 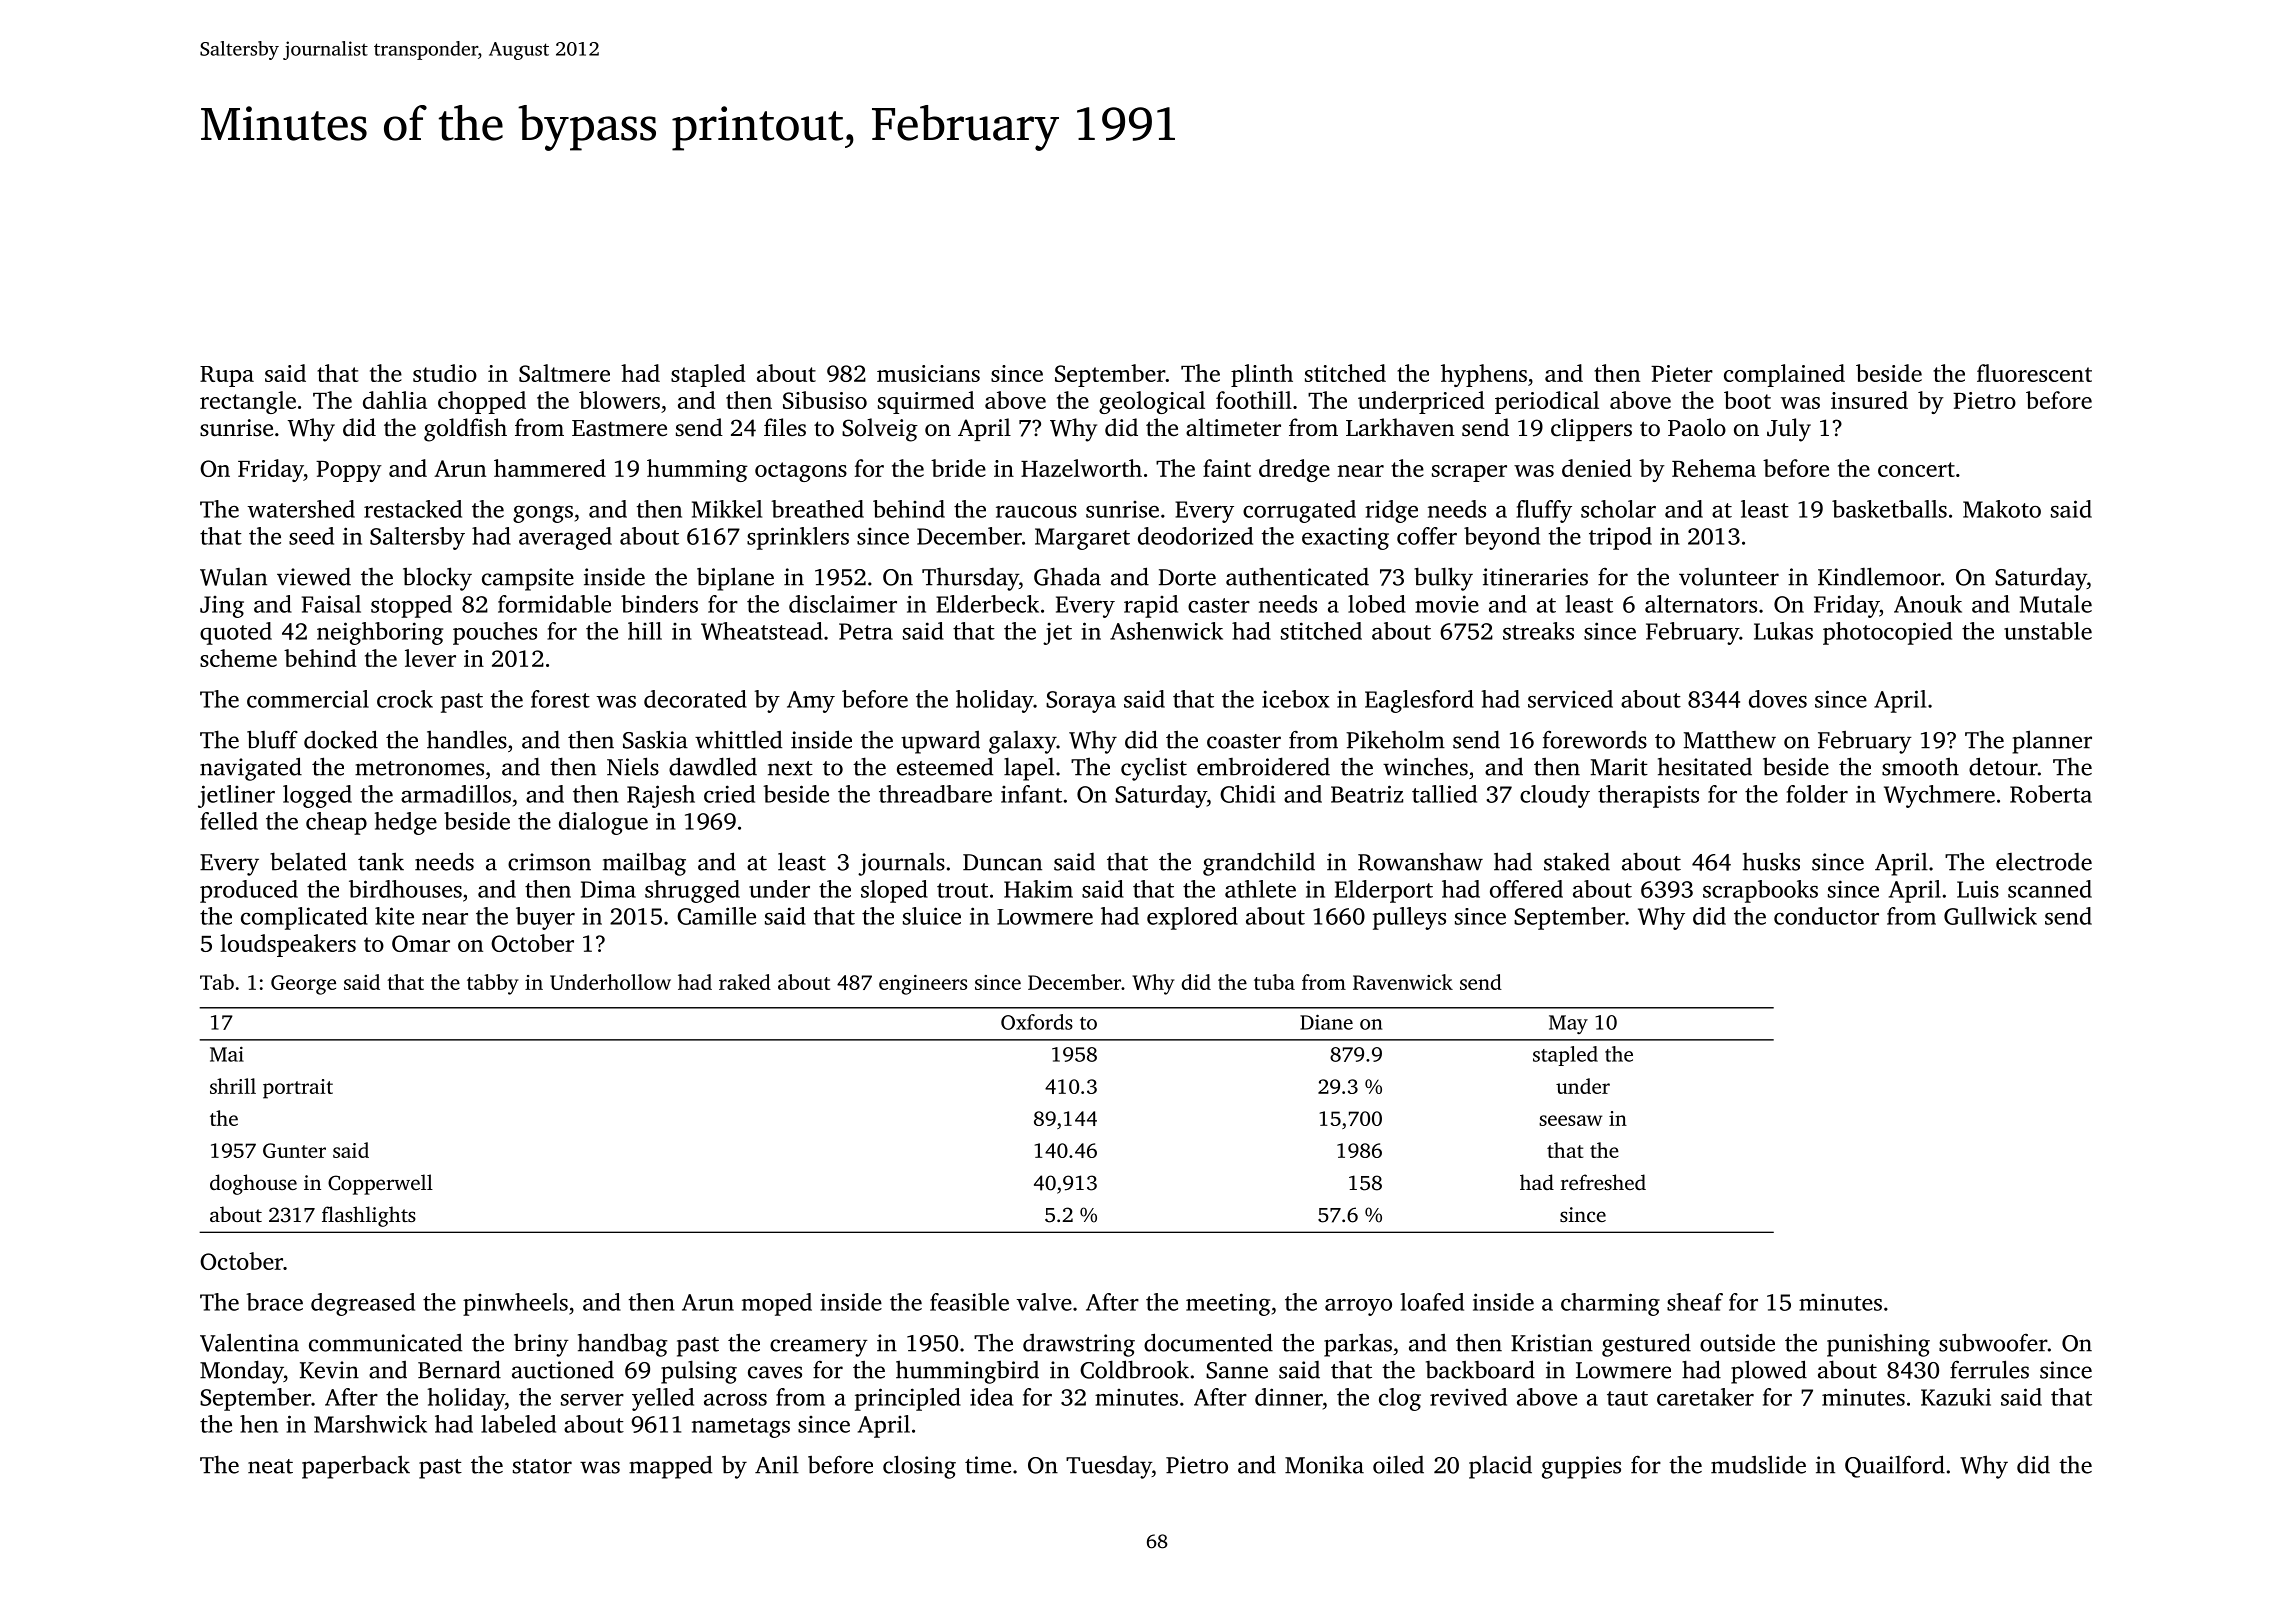 I want to click on complicated, so click(x=304, y=918).
